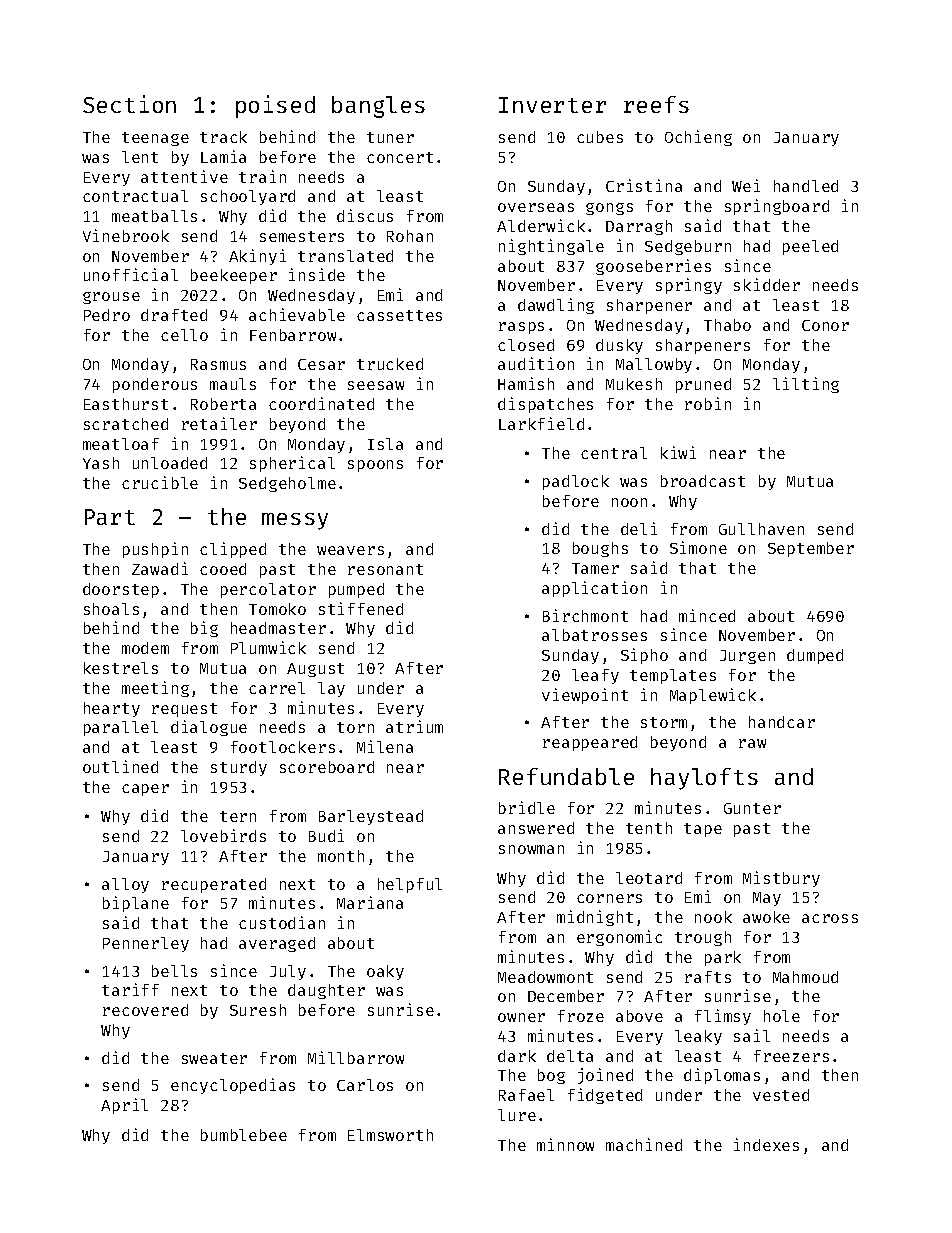 The width and height of the screenshot is (952, 1233). I want to click on reefs, so click(656, 104).
